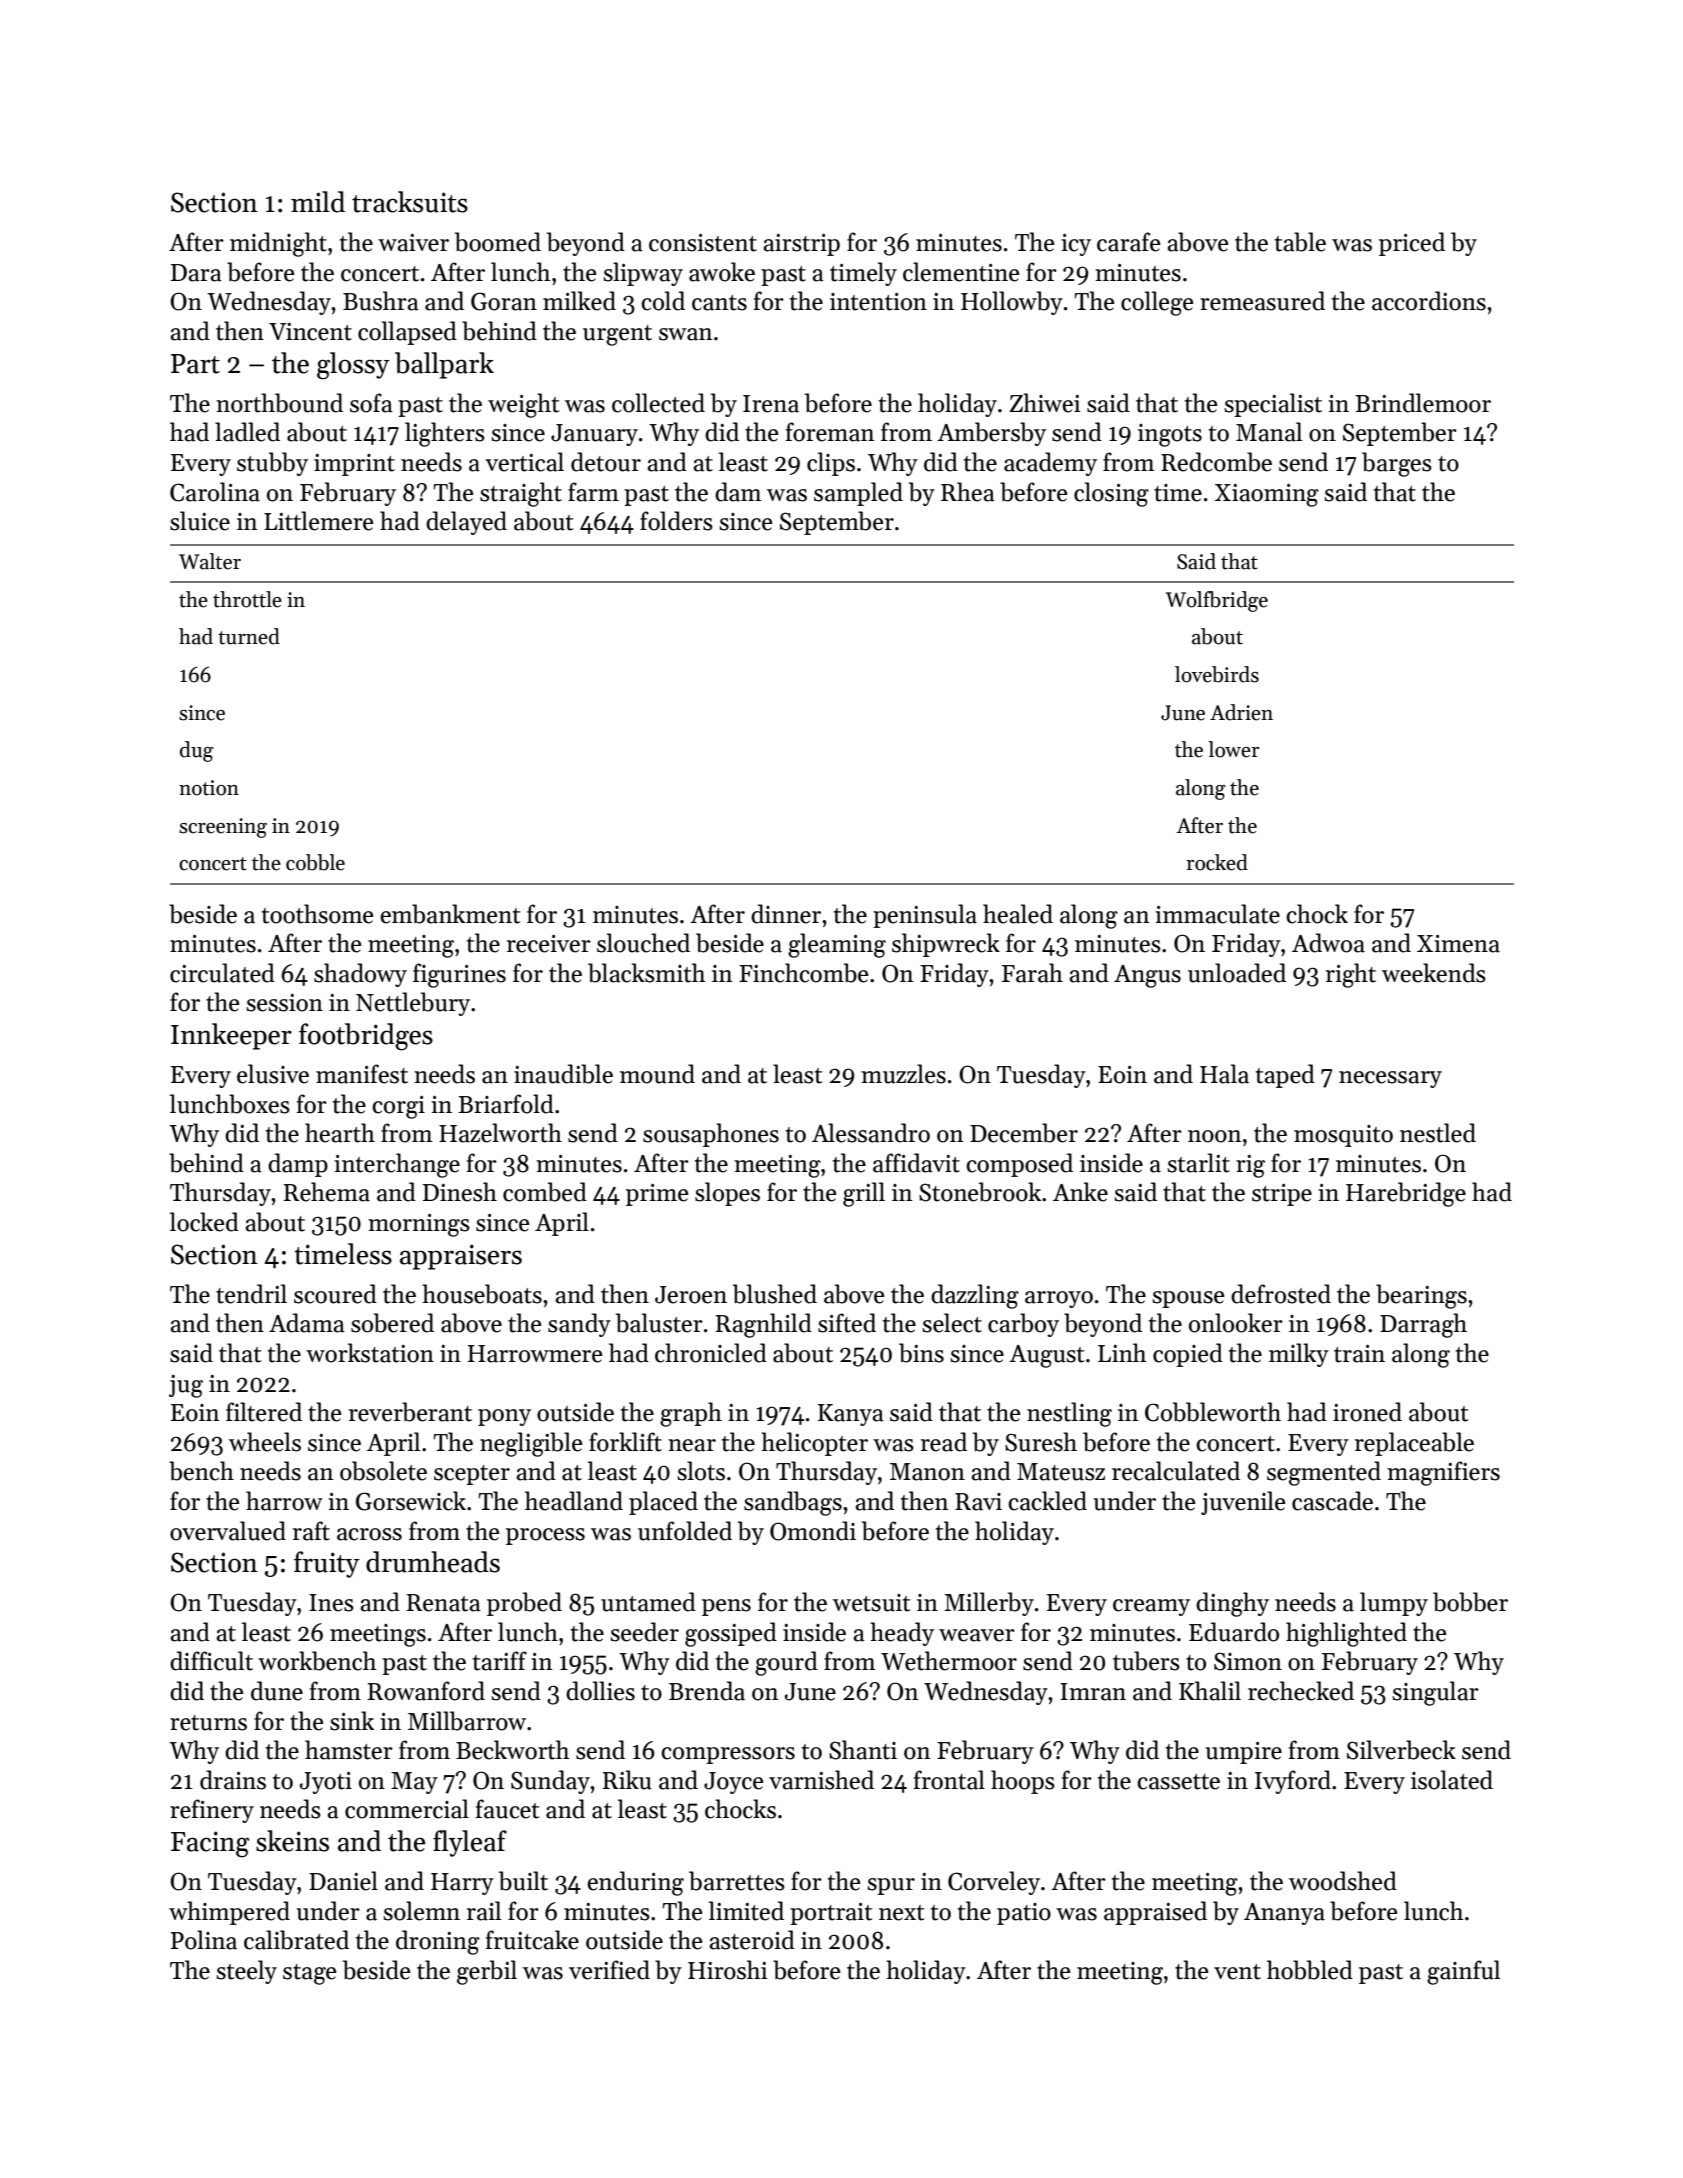  I want to click on Khalil, so click(1210, 1691).
